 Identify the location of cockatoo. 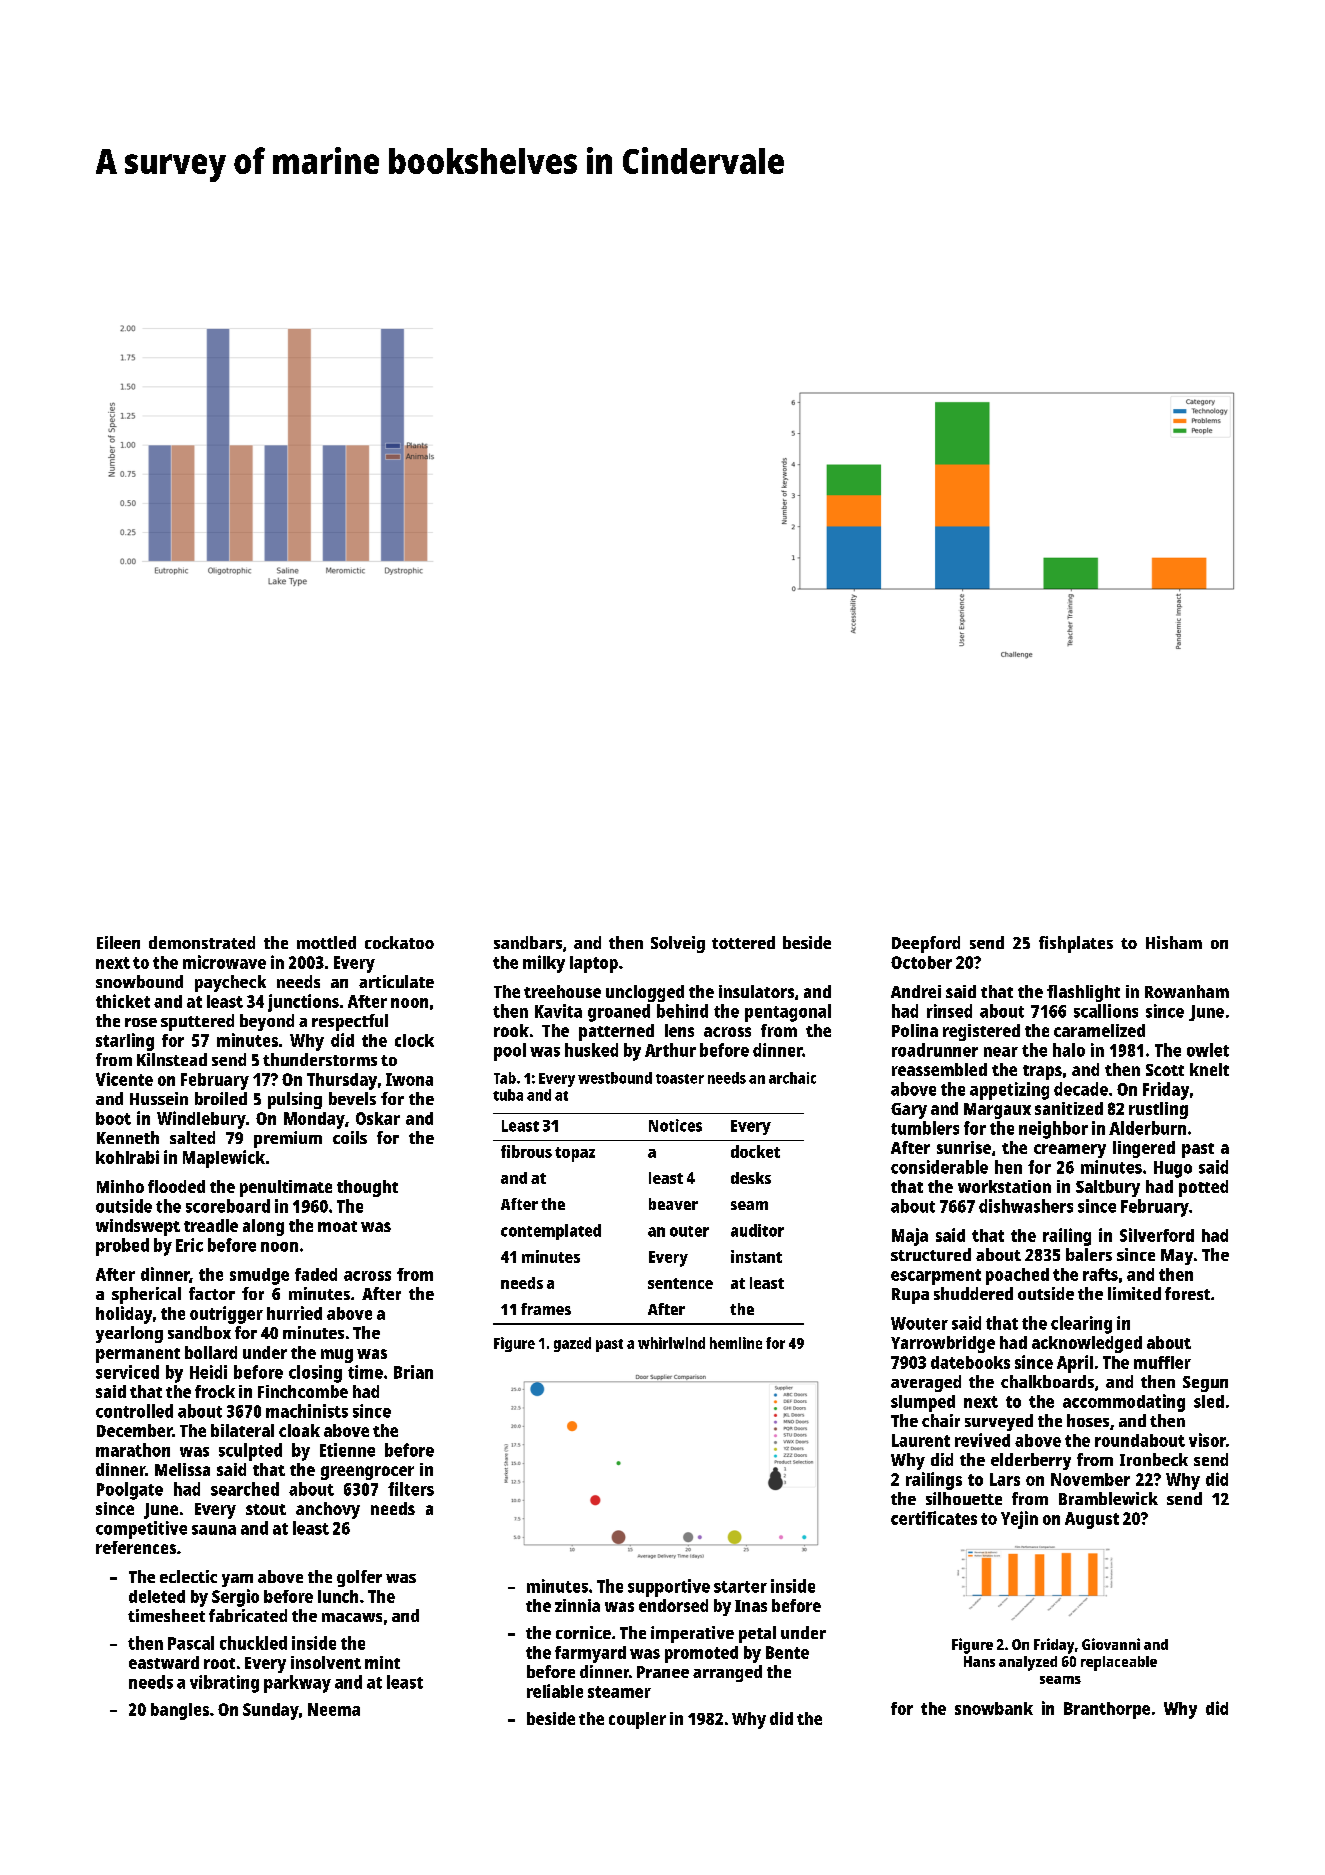
(399, 942).
